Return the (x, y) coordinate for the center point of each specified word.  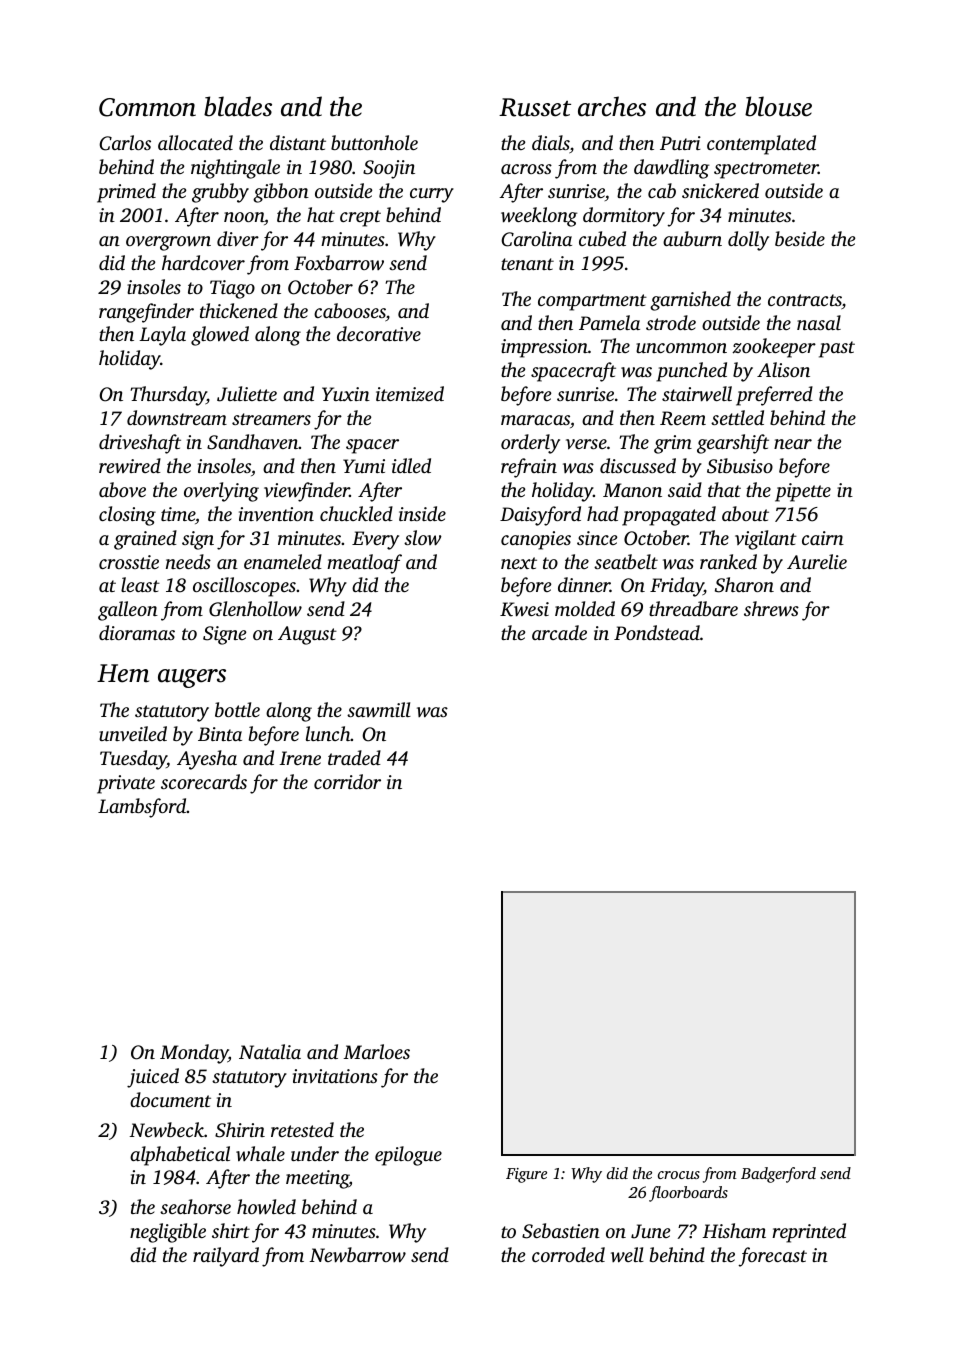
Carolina (536, 239)
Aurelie (817, 561)
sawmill (379, 709)
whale (260, 1154)
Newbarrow (358, 1255)
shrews (771, 609)
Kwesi (524, 609)
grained (145, 540)
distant (298, 142)
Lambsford (142, 808)
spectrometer (766, 170)
